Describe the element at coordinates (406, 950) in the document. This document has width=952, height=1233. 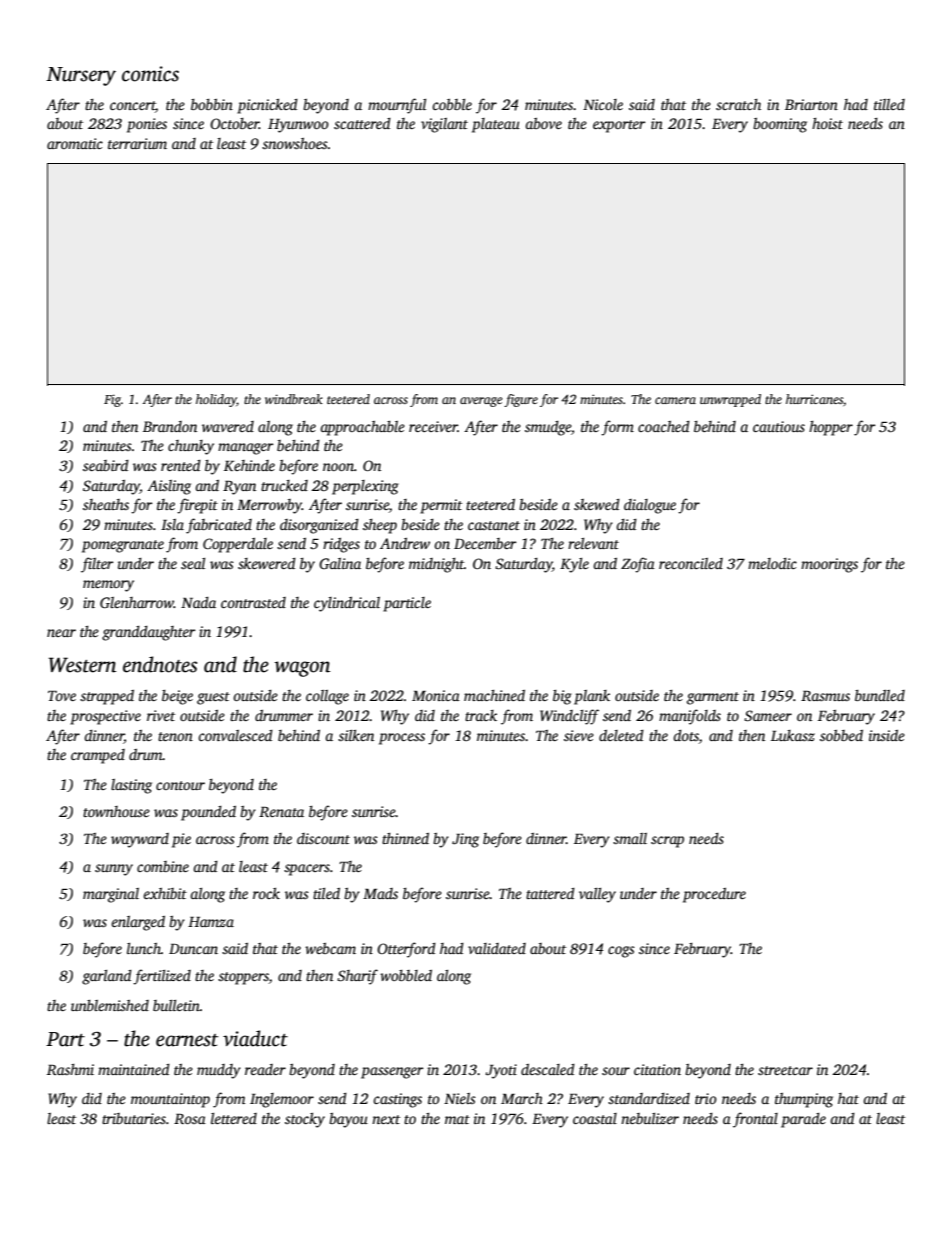
I see `Otterford` at that location.
